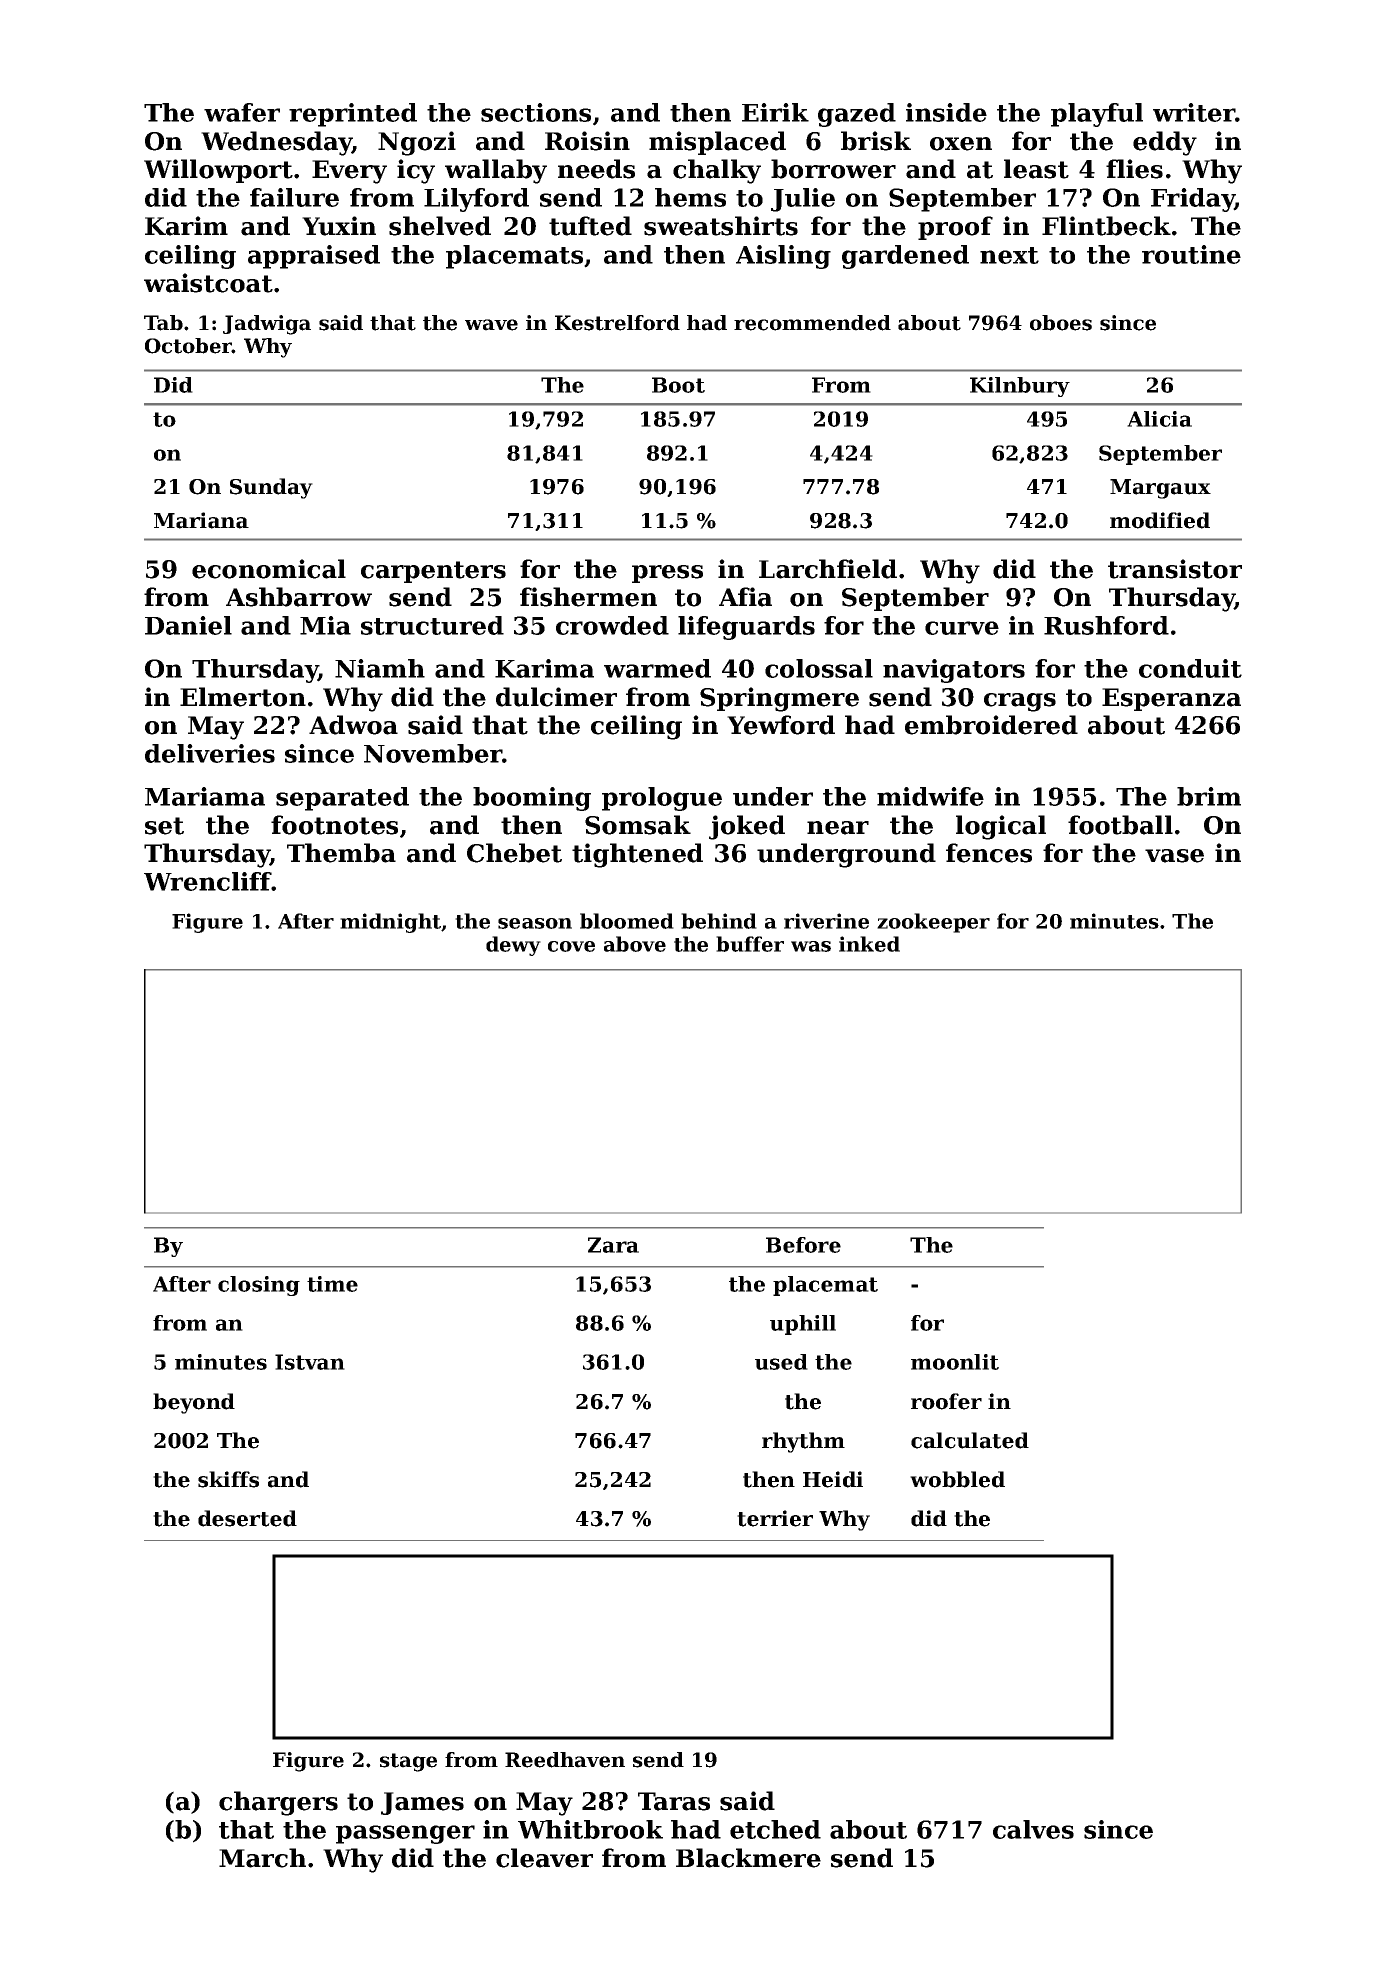 The height and width of the image is (1969, 1386). I want to click on Yewford, so click(781, 725).
